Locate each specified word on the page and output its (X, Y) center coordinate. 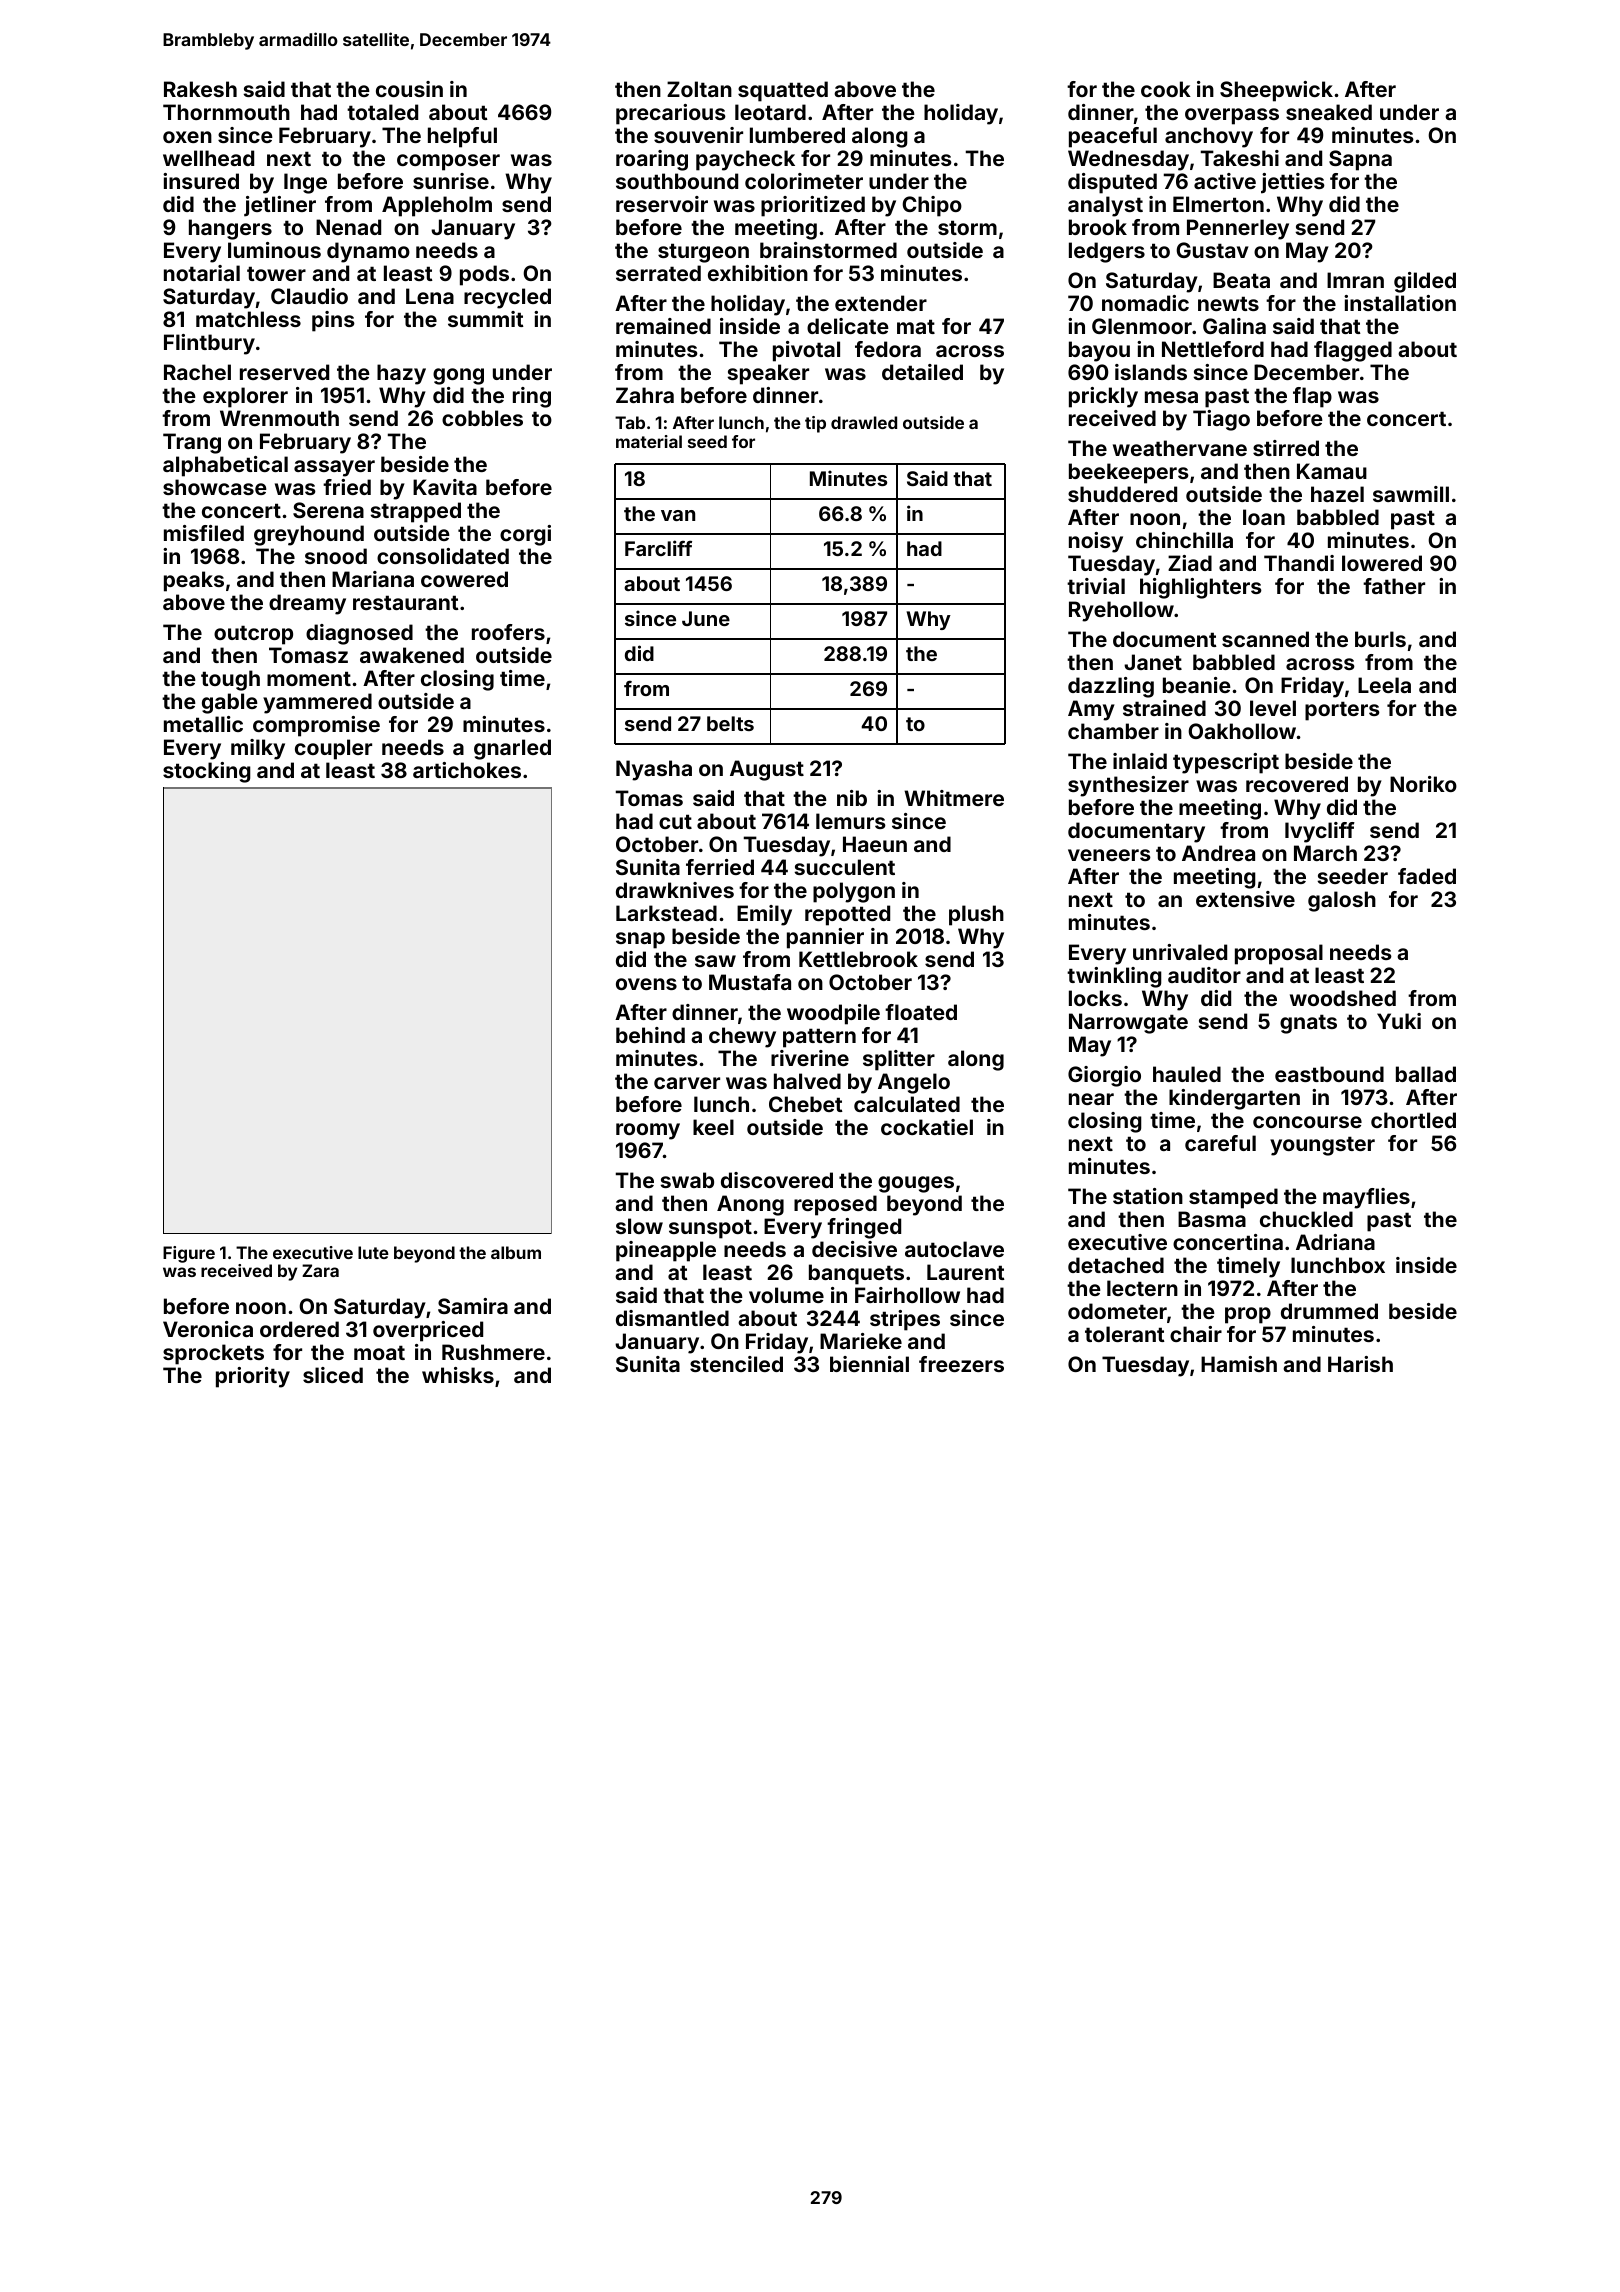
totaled (382, 112)
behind (650, 1035)
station (1148, 1196)
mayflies (1366, 1198)
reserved (284, 372)
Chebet (806, 1104)
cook (1166, 89)
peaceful (1113, 137)
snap (640, 940)
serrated (658, 273)
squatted (783, 91)
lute (373, 1252)
